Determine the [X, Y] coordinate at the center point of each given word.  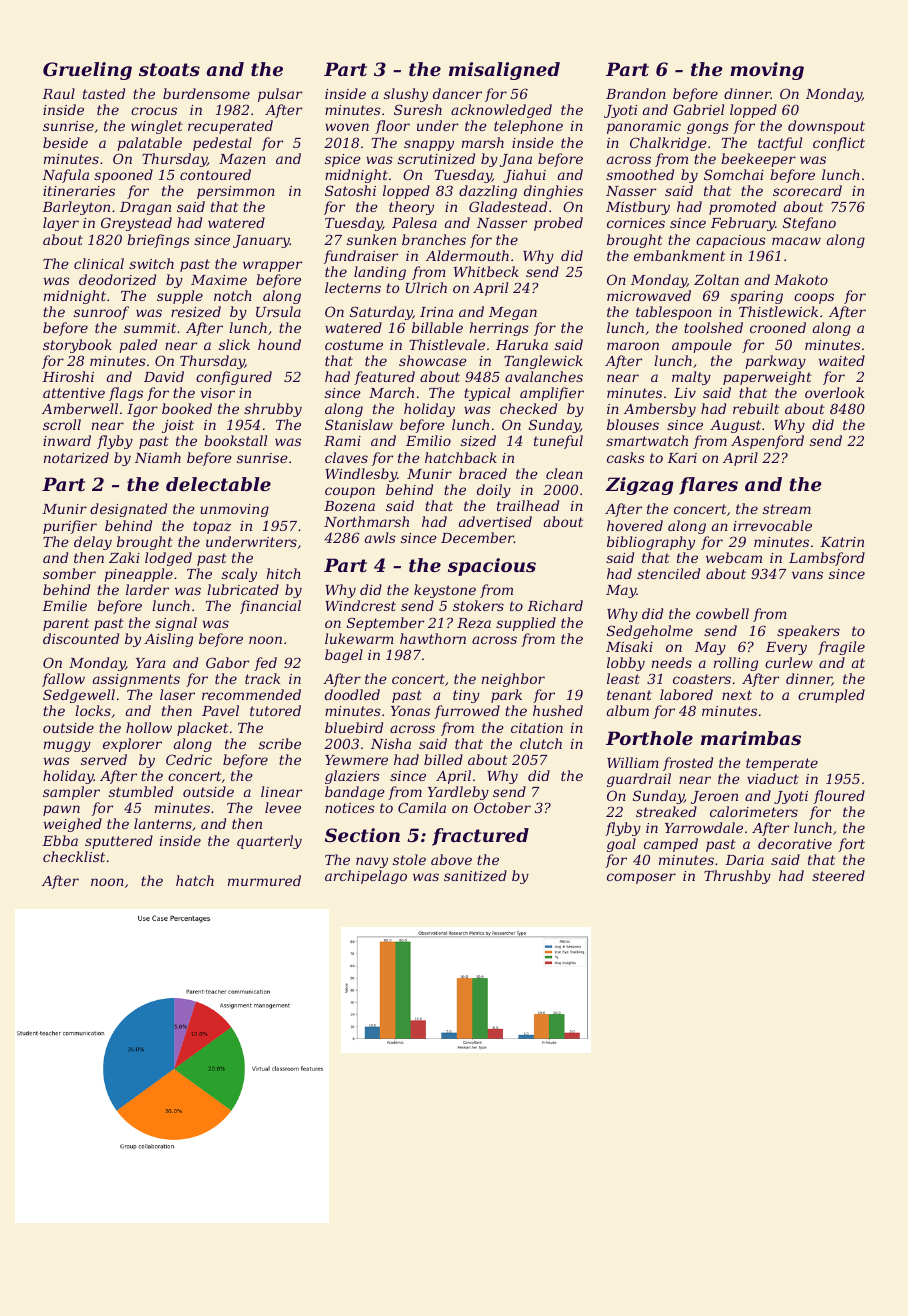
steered [838, 875]
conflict [839, 144]
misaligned [504, 71]
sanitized [475, 875]
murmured [264, 880]
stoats [169, 69]
